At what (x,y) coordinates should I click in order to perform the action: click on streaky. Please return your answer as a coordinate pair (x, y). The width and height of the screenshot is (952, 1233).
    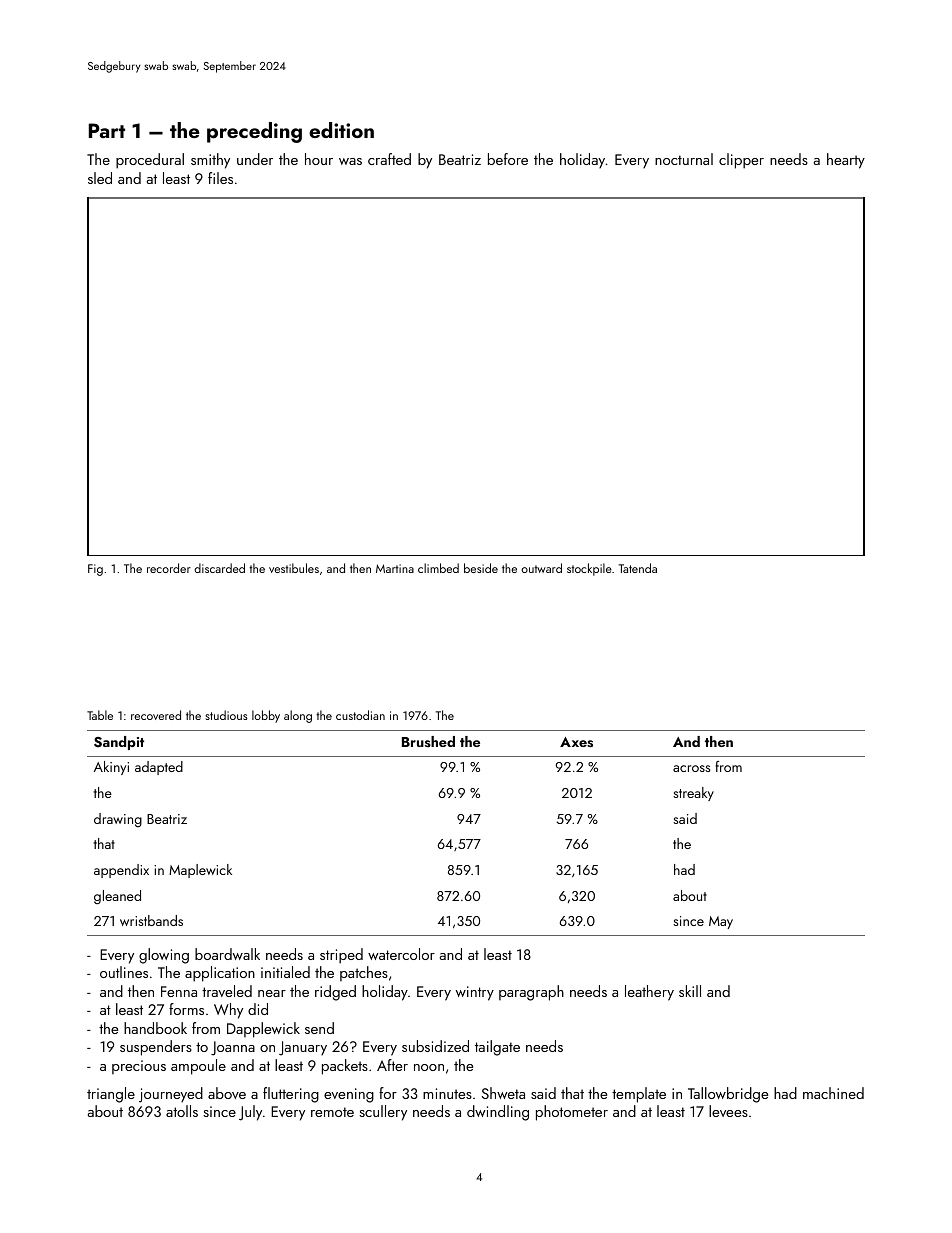
    Looking at the image, I should click on (693, 794).
